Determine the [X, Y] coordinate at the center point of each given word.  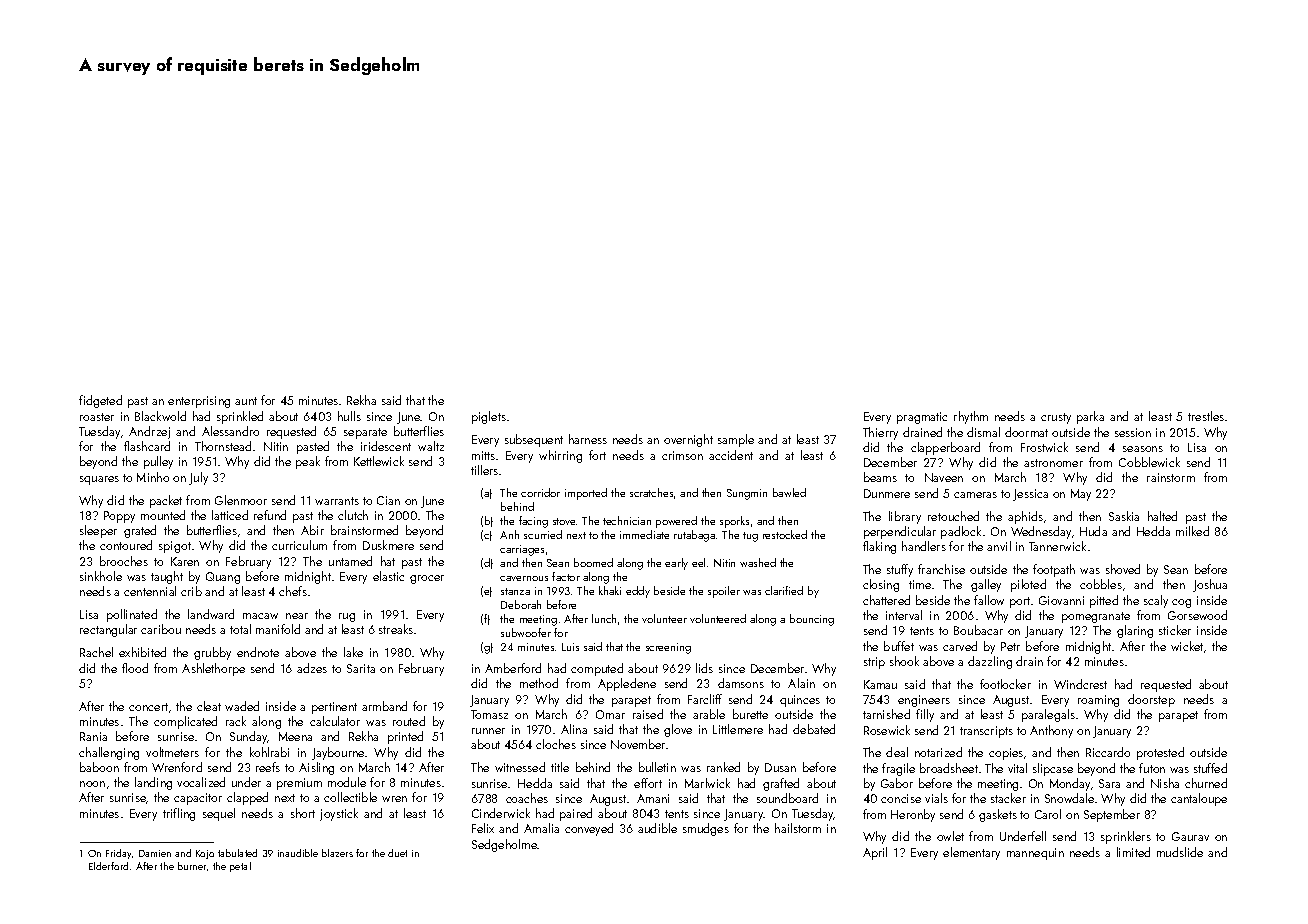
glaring [1135, 631]
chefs [293, 591]
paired [576, 814]
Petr [1010, 646]
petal [240, 867]
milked [1192, 531]
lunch [604, 618]
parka [1090, 417]
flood [135, 668]
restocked [785, 534]
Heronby [913, 815]
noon [92, 784]
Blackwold [160, 416]
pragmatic [922, 418]
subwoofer [526, 632]
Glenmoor [241, 500]
